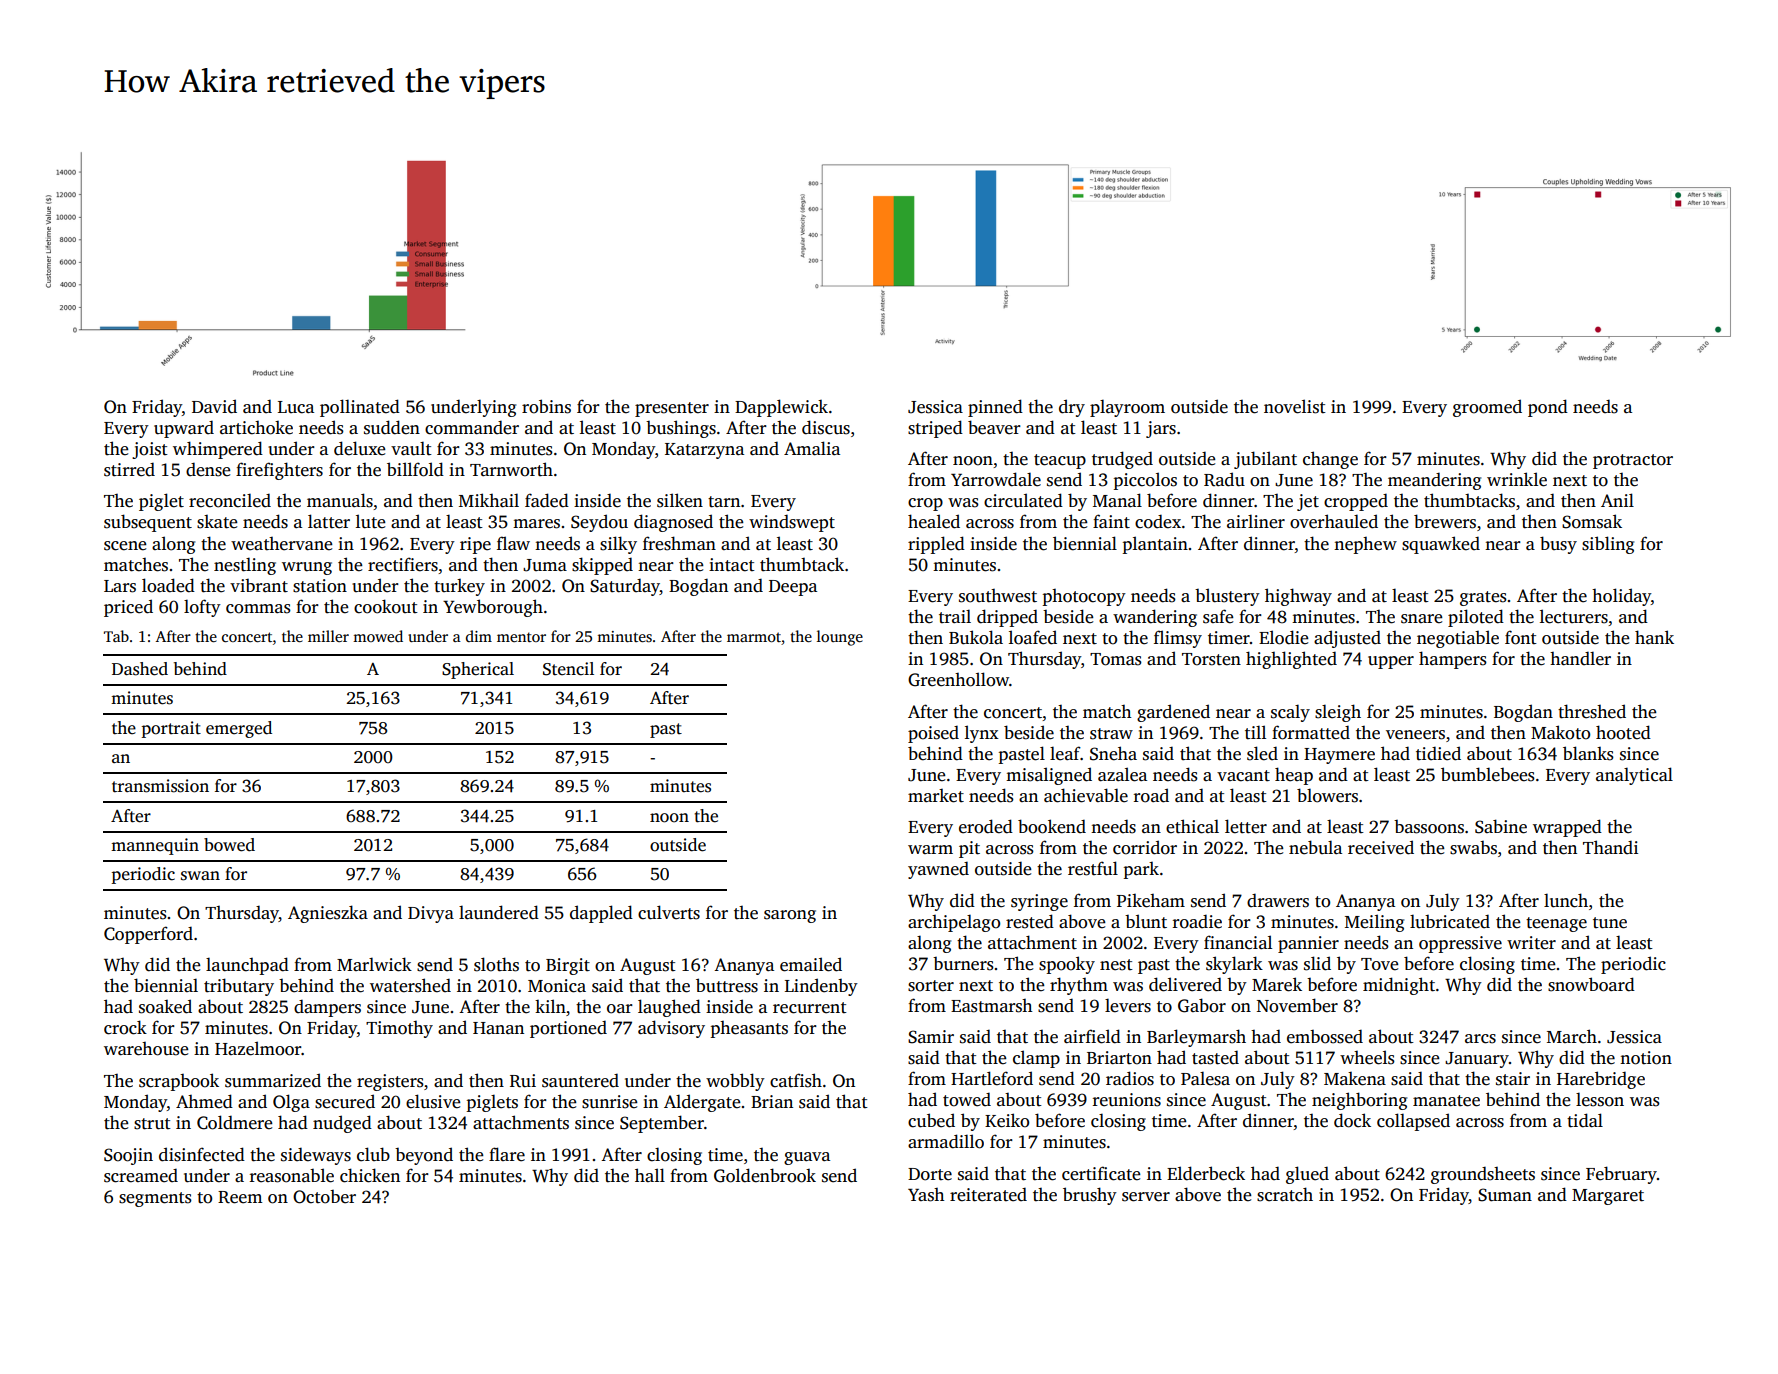  What do you see at coordinates (1488, 774) in the image?
I see `bumblebees` at bounding box center [1488, 774].
